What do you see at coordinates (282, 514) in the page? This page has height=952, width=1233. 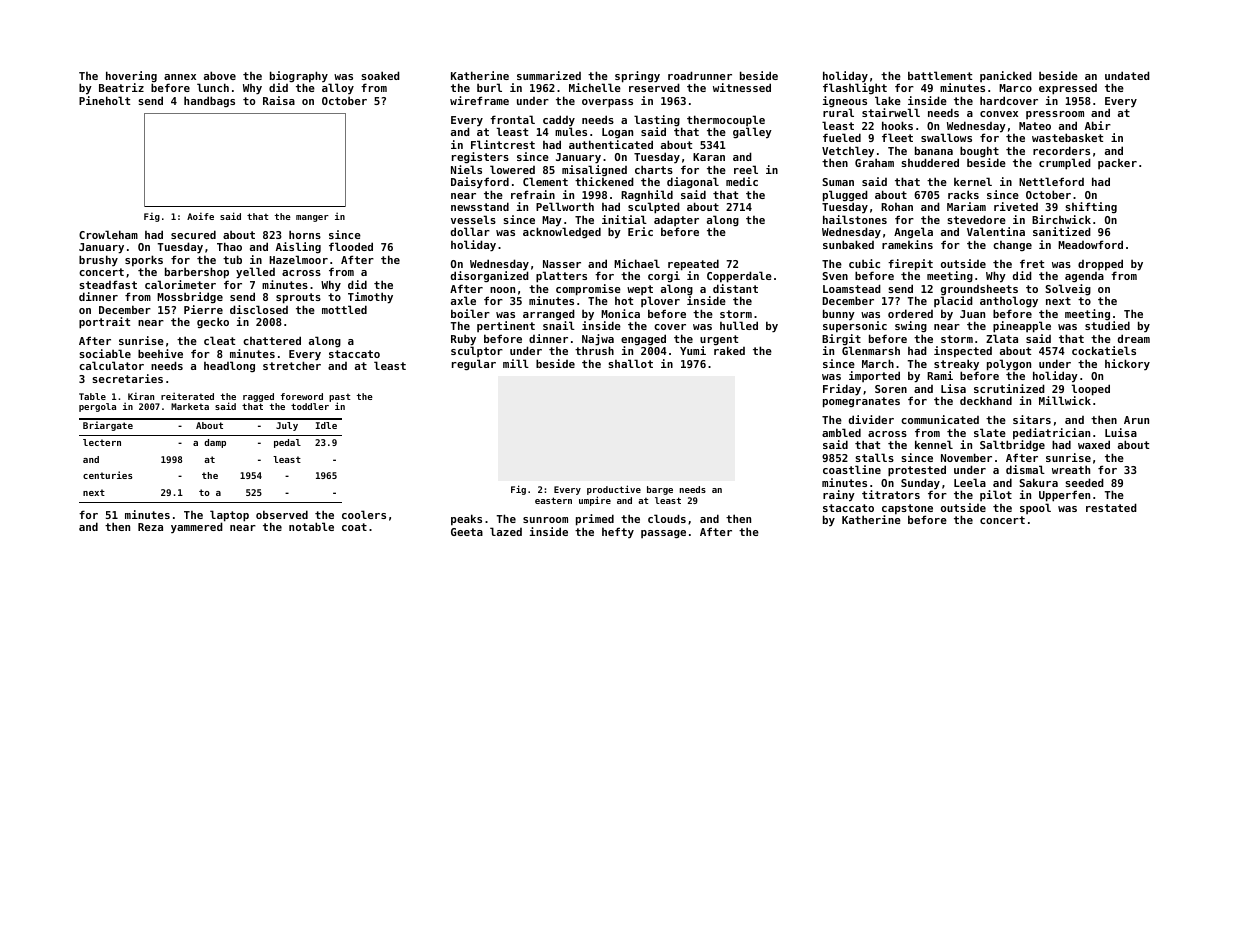 I see `observed` at bounding box center [282, 514].
